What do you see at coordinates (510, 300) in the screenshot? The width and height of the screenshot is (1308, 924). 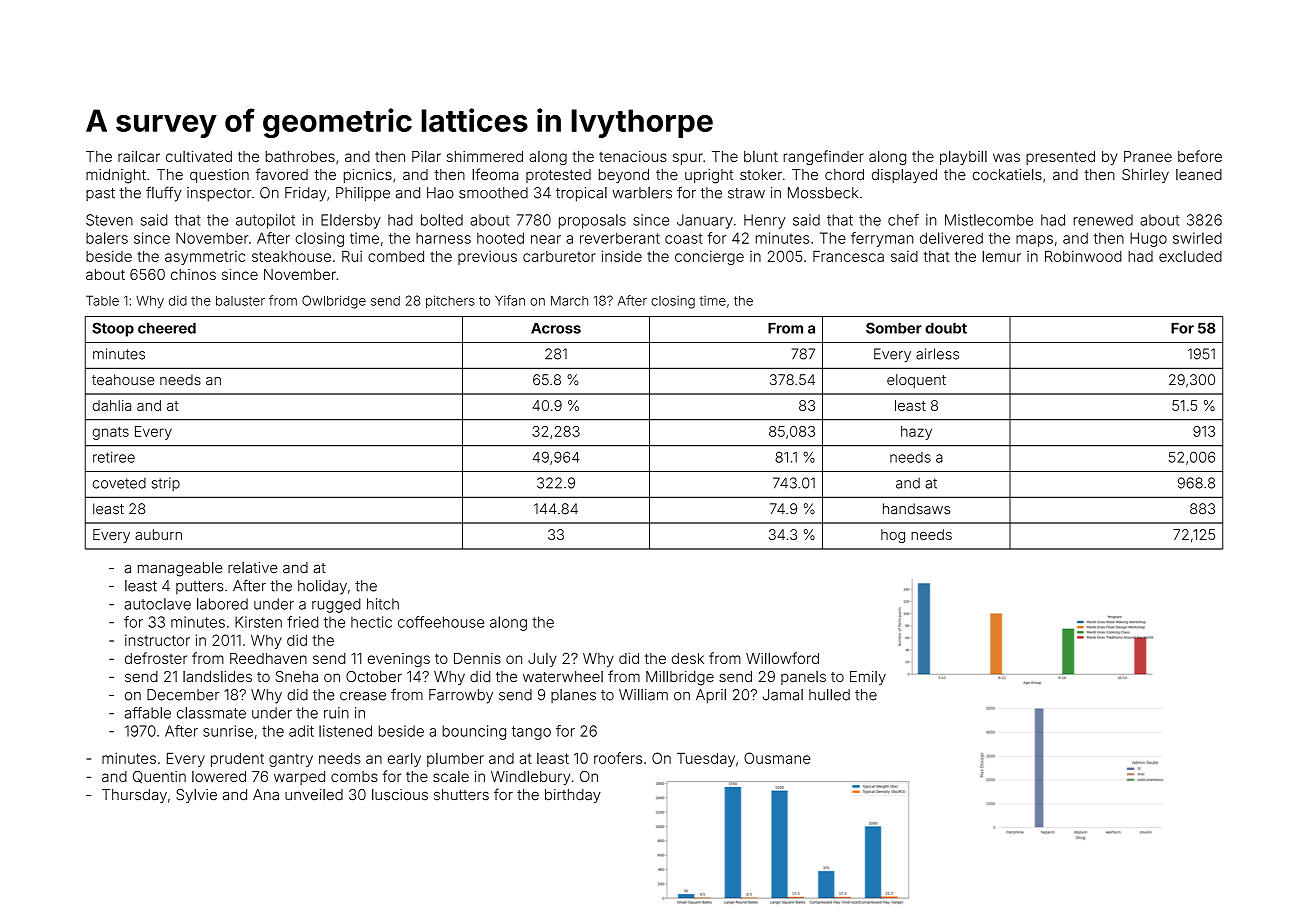 I see `Yifan` at bounding box center [510, 300].
